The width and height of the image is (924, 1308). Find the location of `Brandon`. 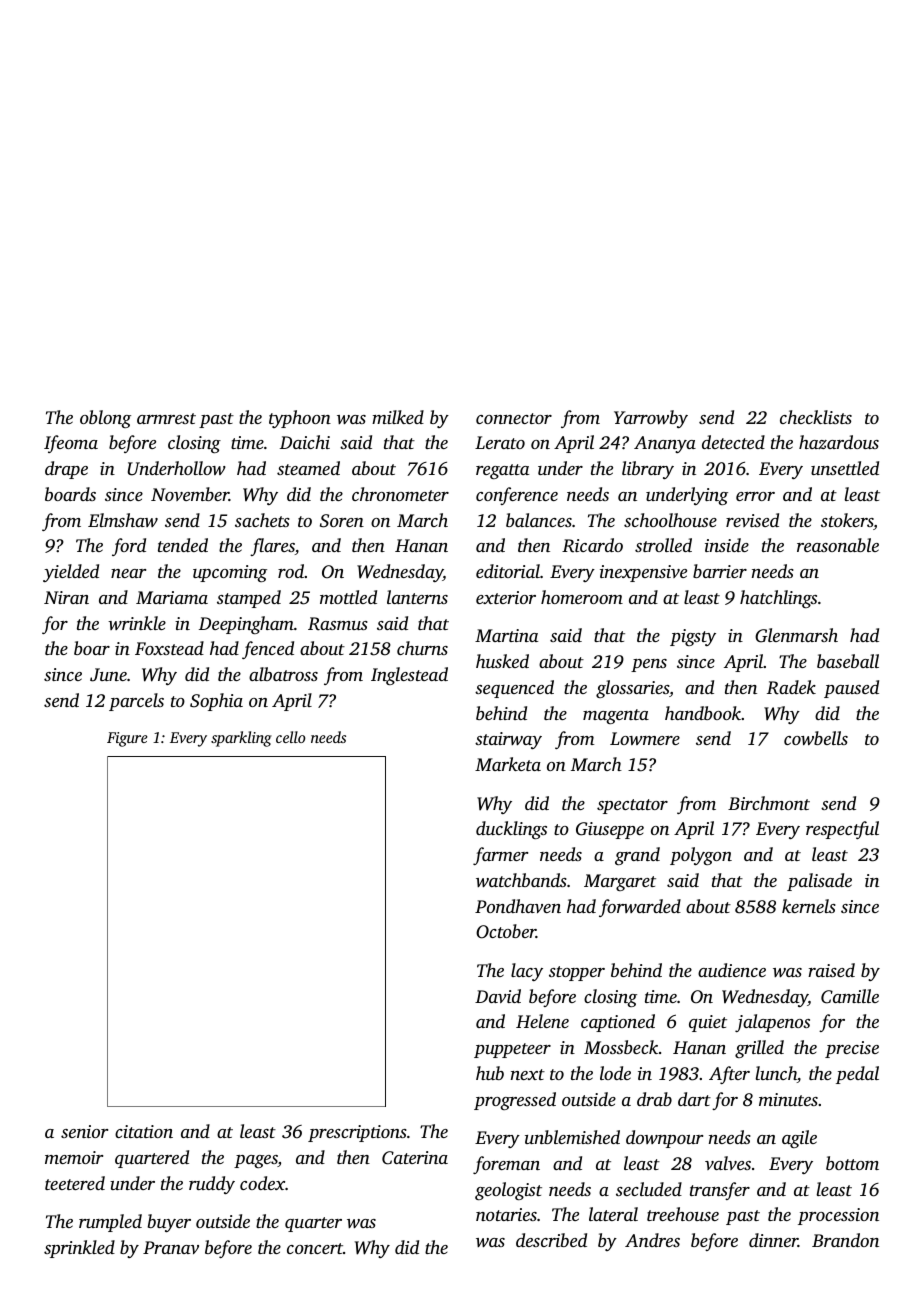

Brandon is located at coordinates (845, 1240).
